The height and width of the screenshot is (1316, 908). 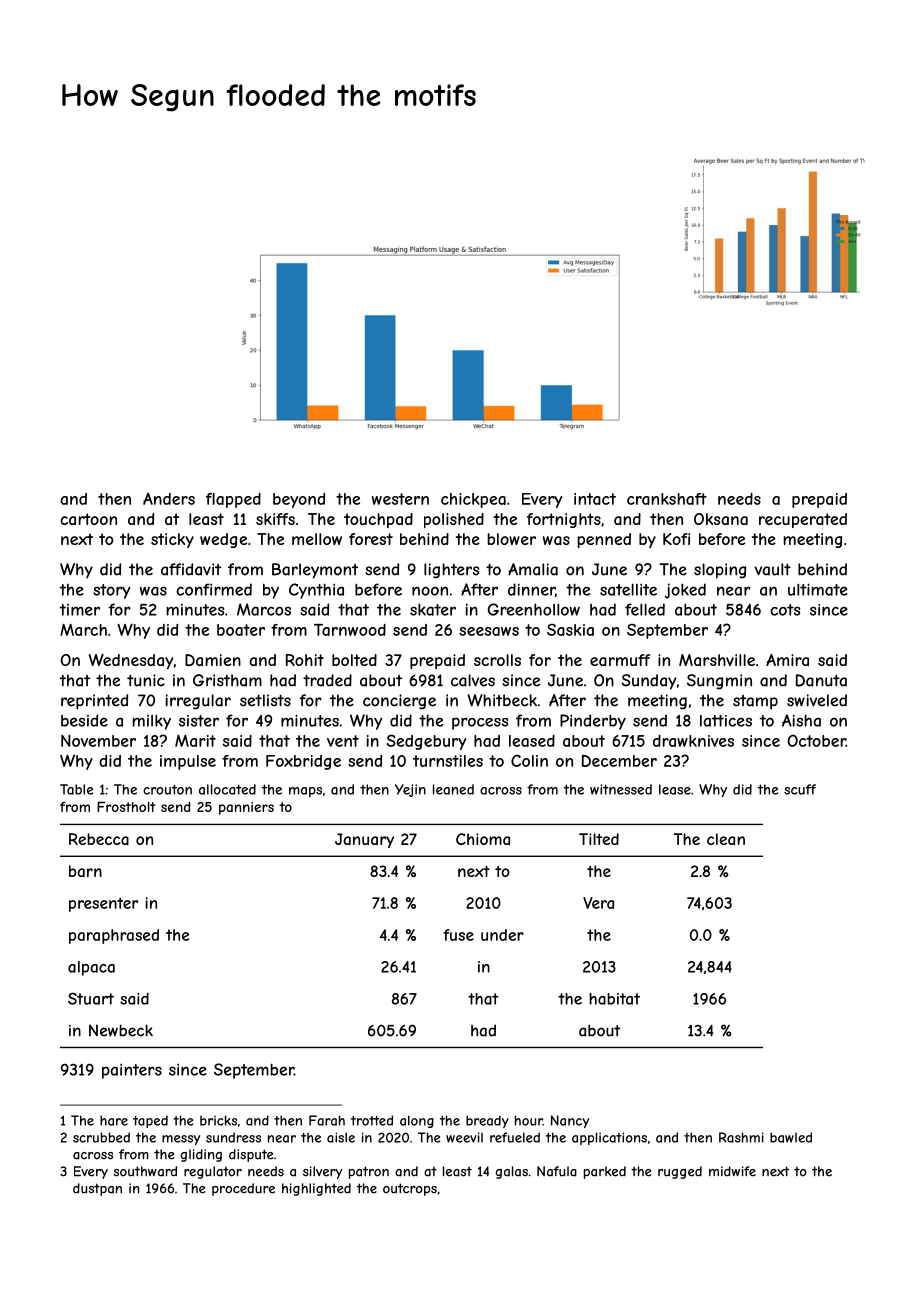 I want to click on Anders, so click(x=169, y=498).
